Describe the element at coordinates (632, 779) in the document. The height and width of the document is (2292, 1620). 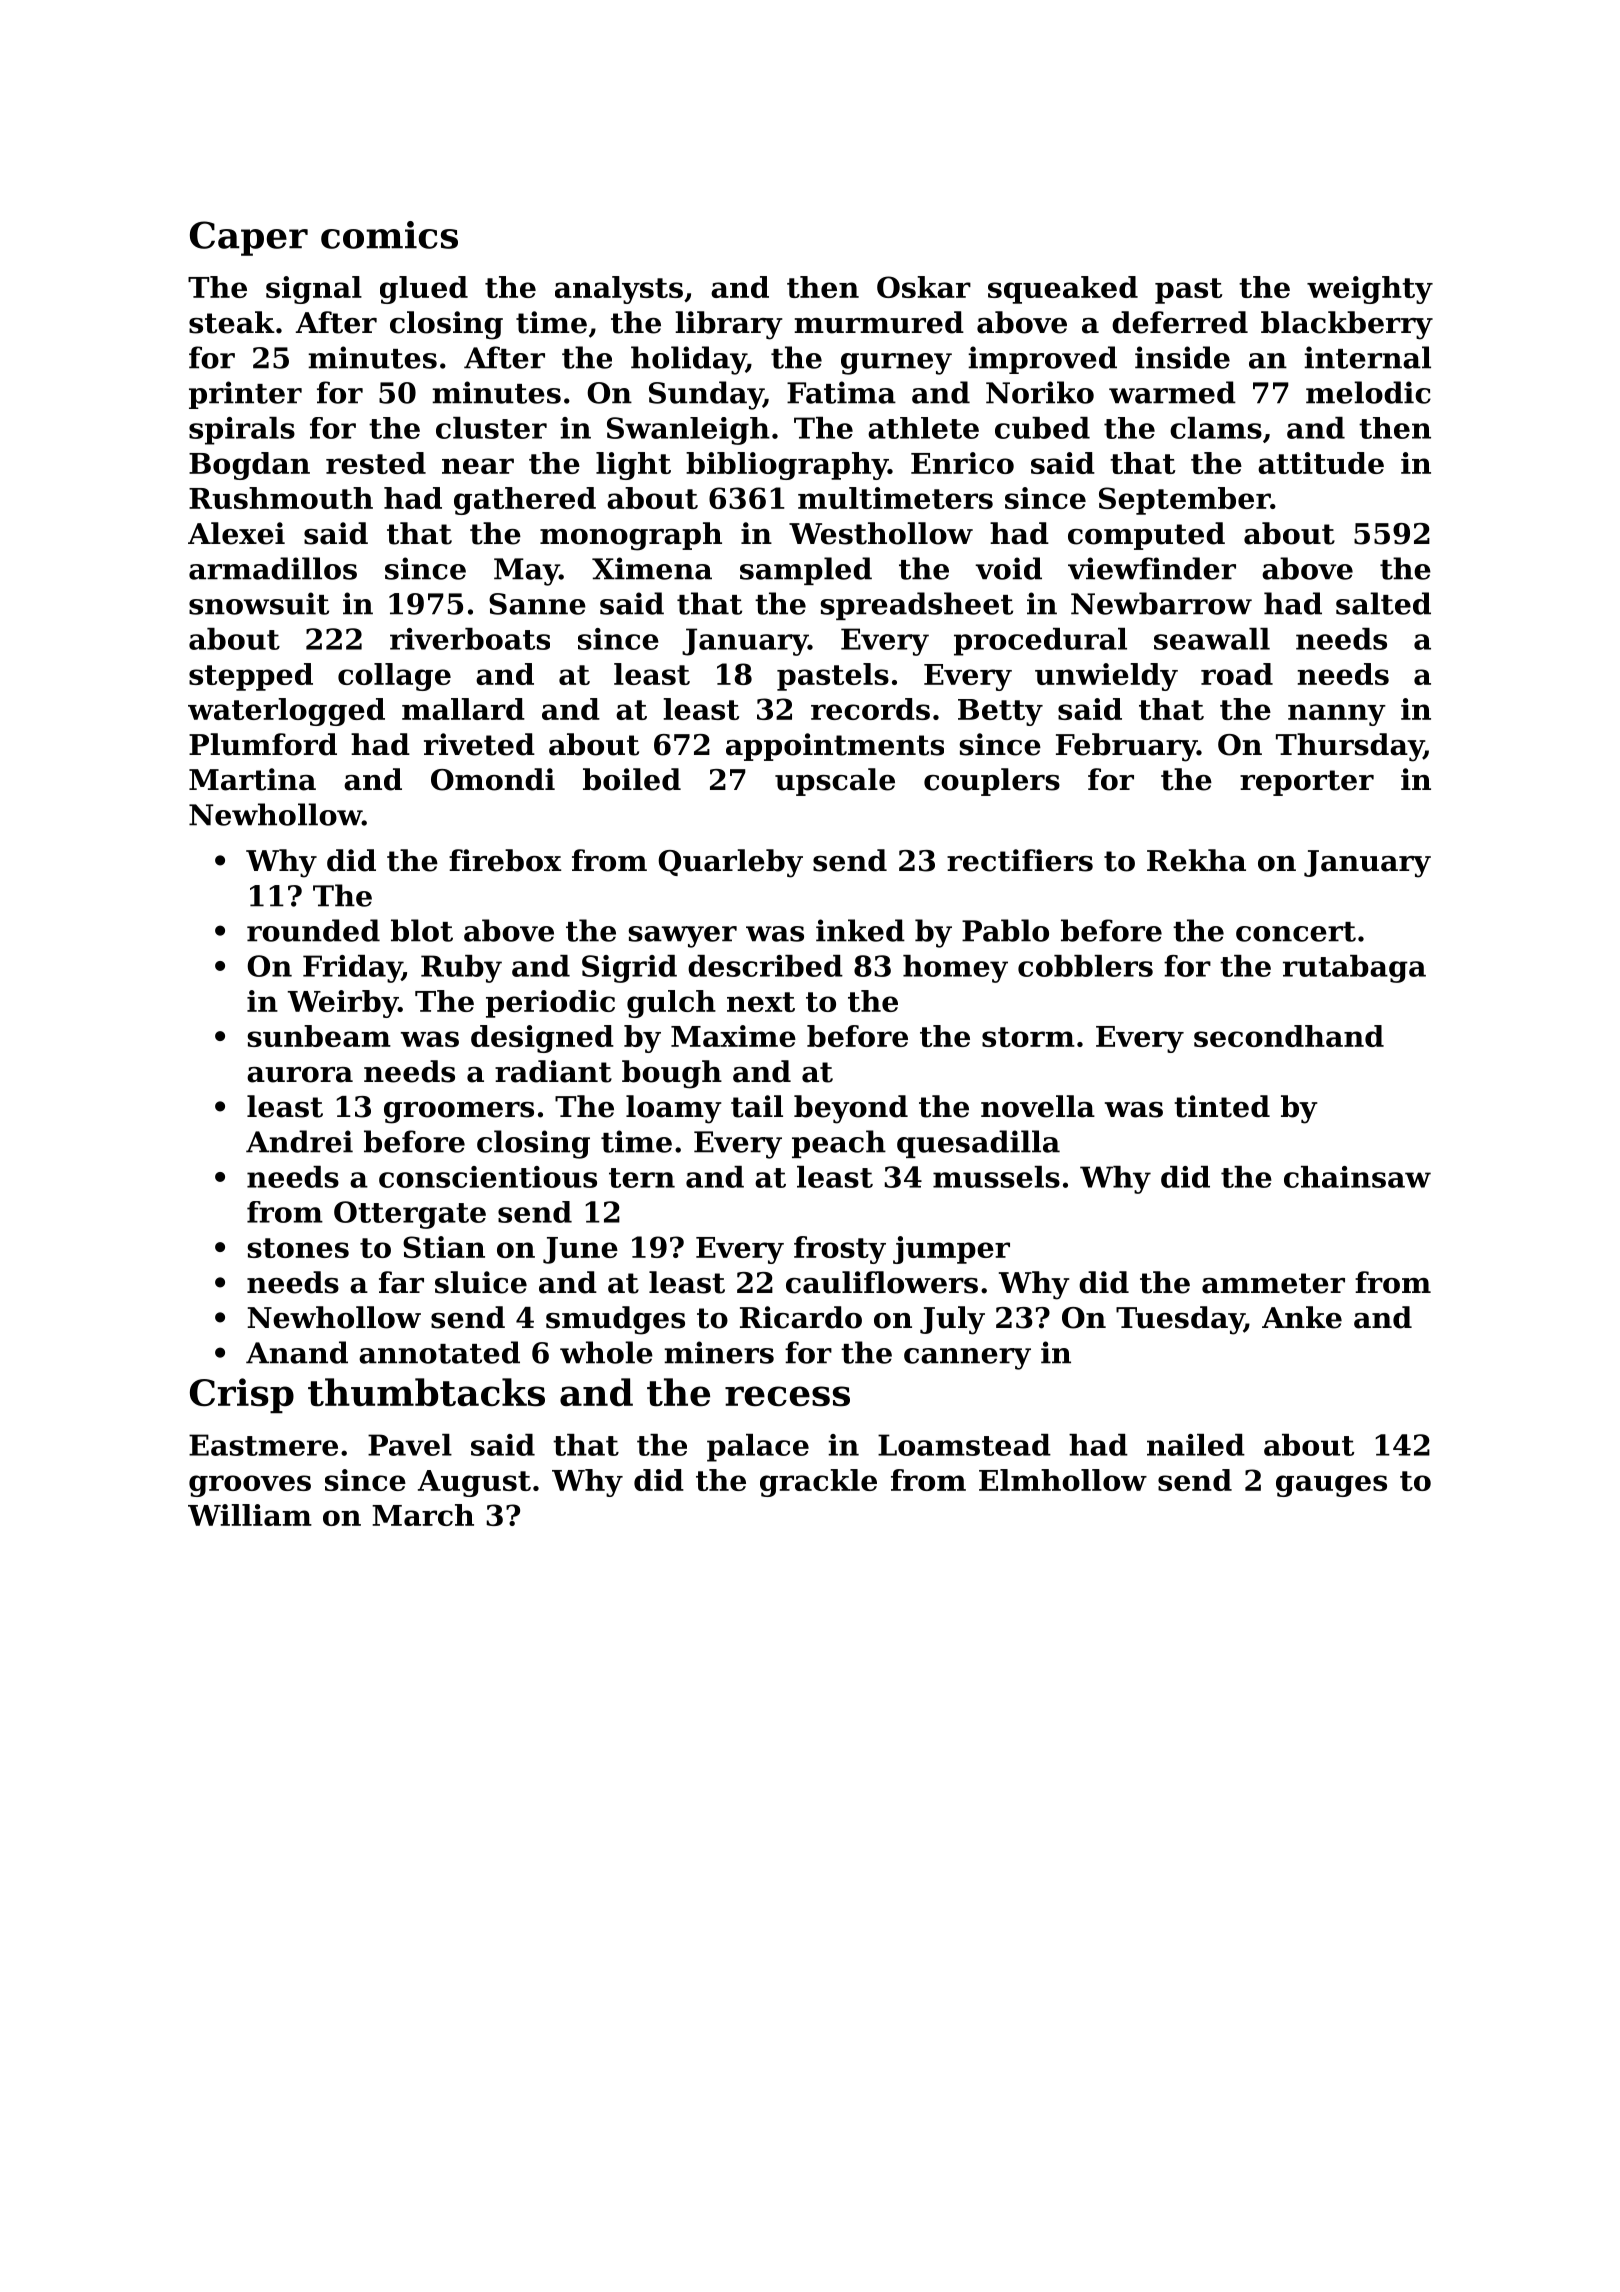
I see `boiled` at that location.
